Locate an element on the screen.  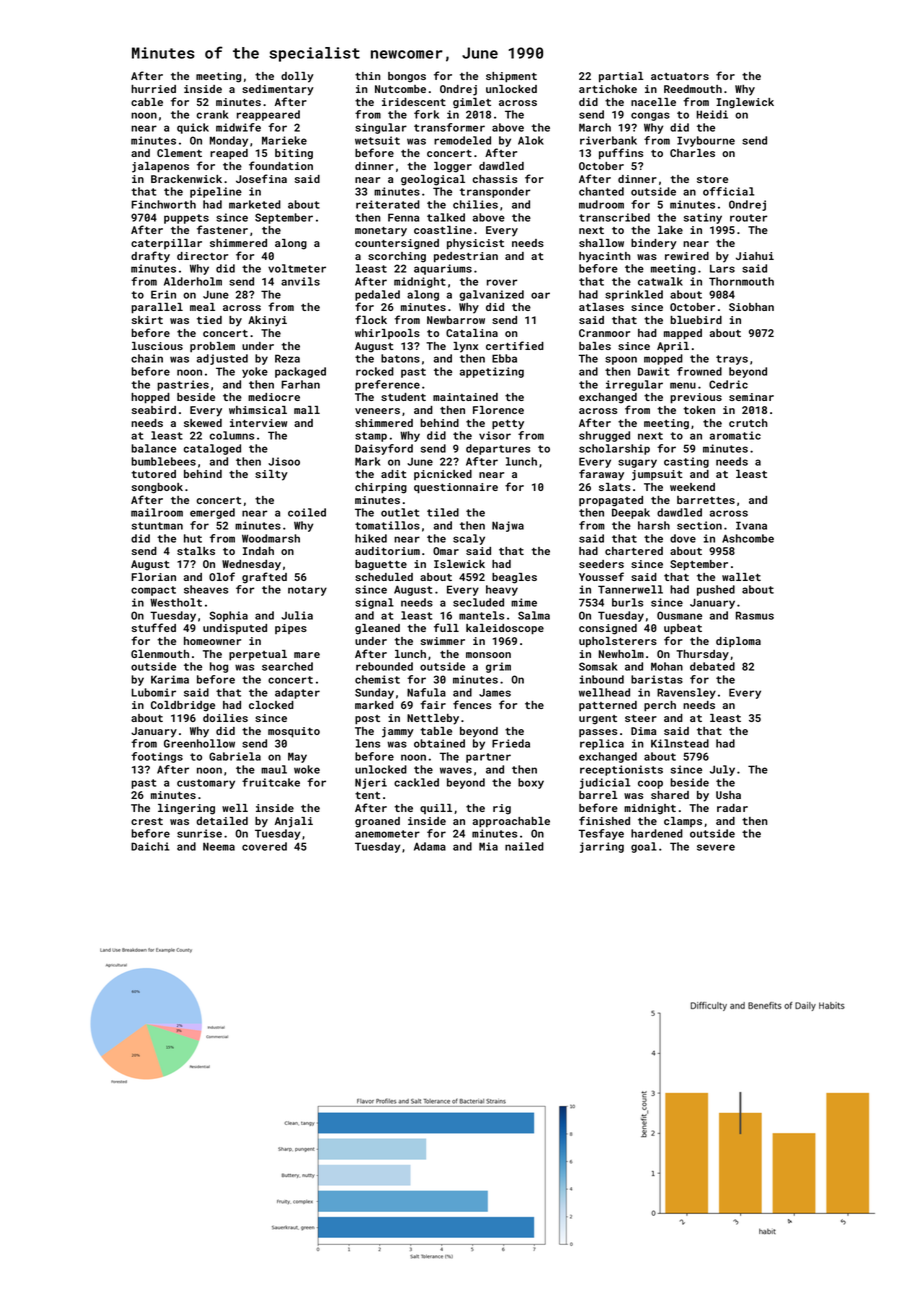
hurried is located at coordinates (153, 89).
